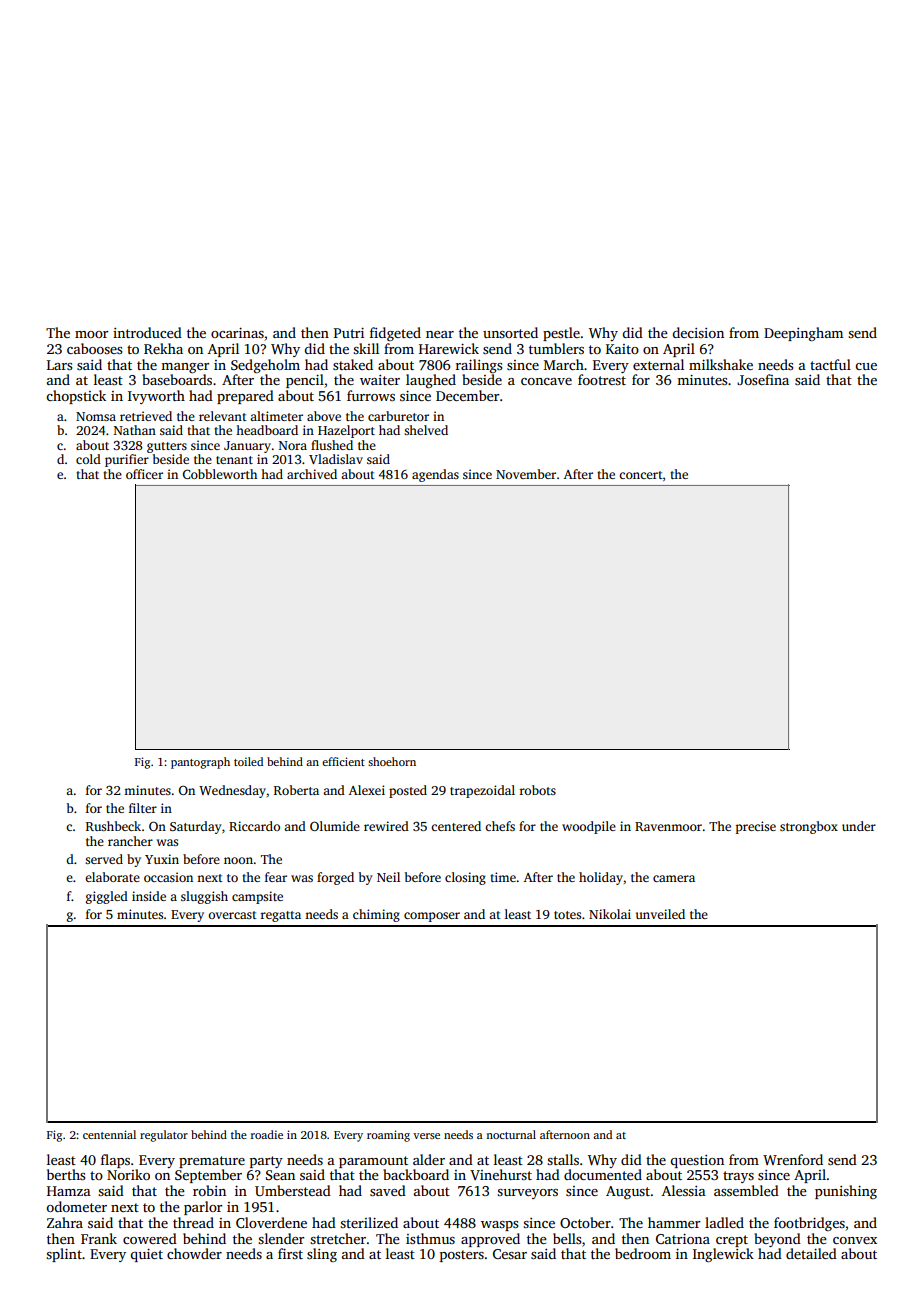  What do you see at coordinates (866, 366) in the screenshot?
I see `cue` at bounding box center [866, 366].
